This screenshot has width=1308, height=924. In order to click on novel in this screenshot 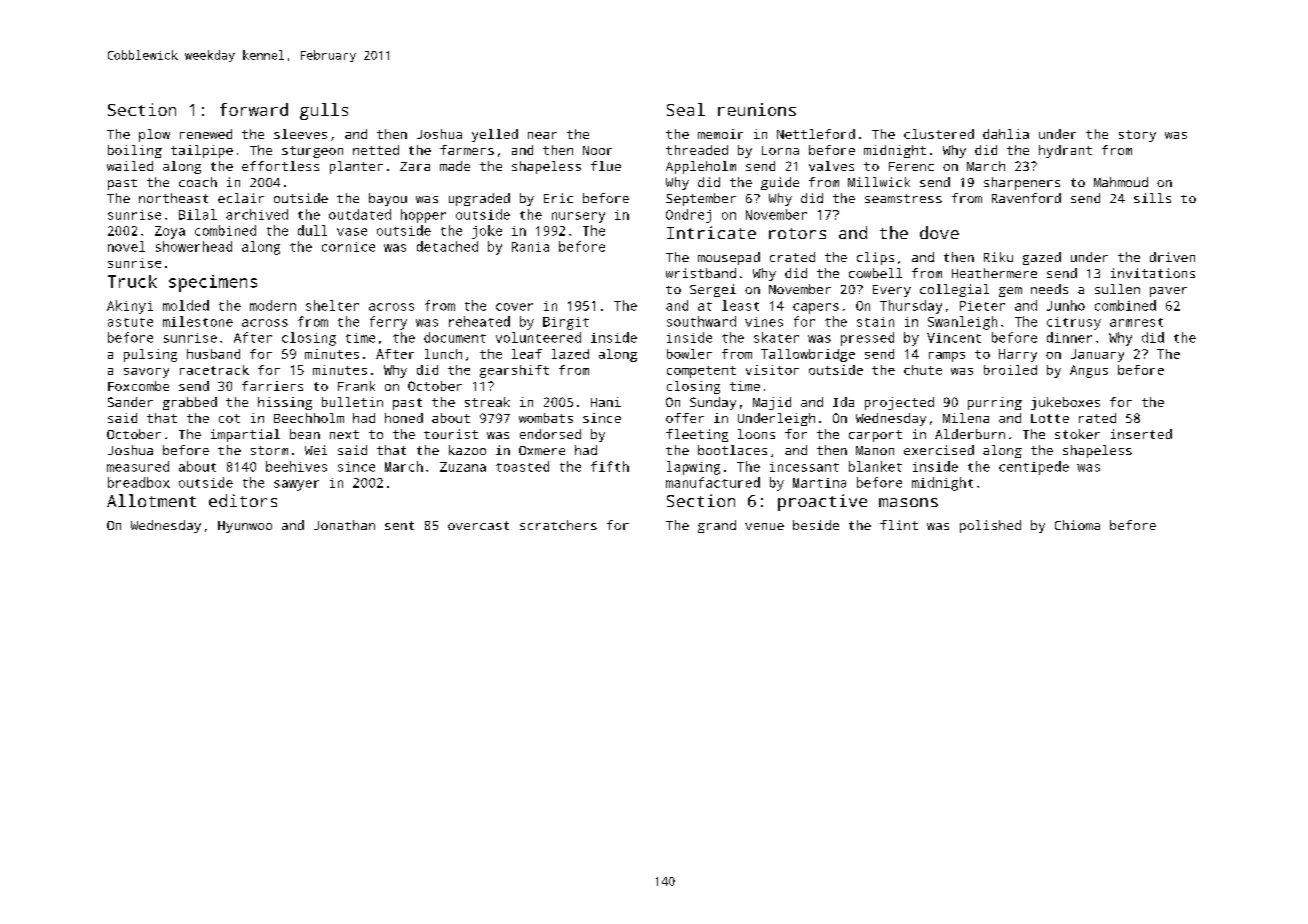, I will do `click(126, 246)`.
